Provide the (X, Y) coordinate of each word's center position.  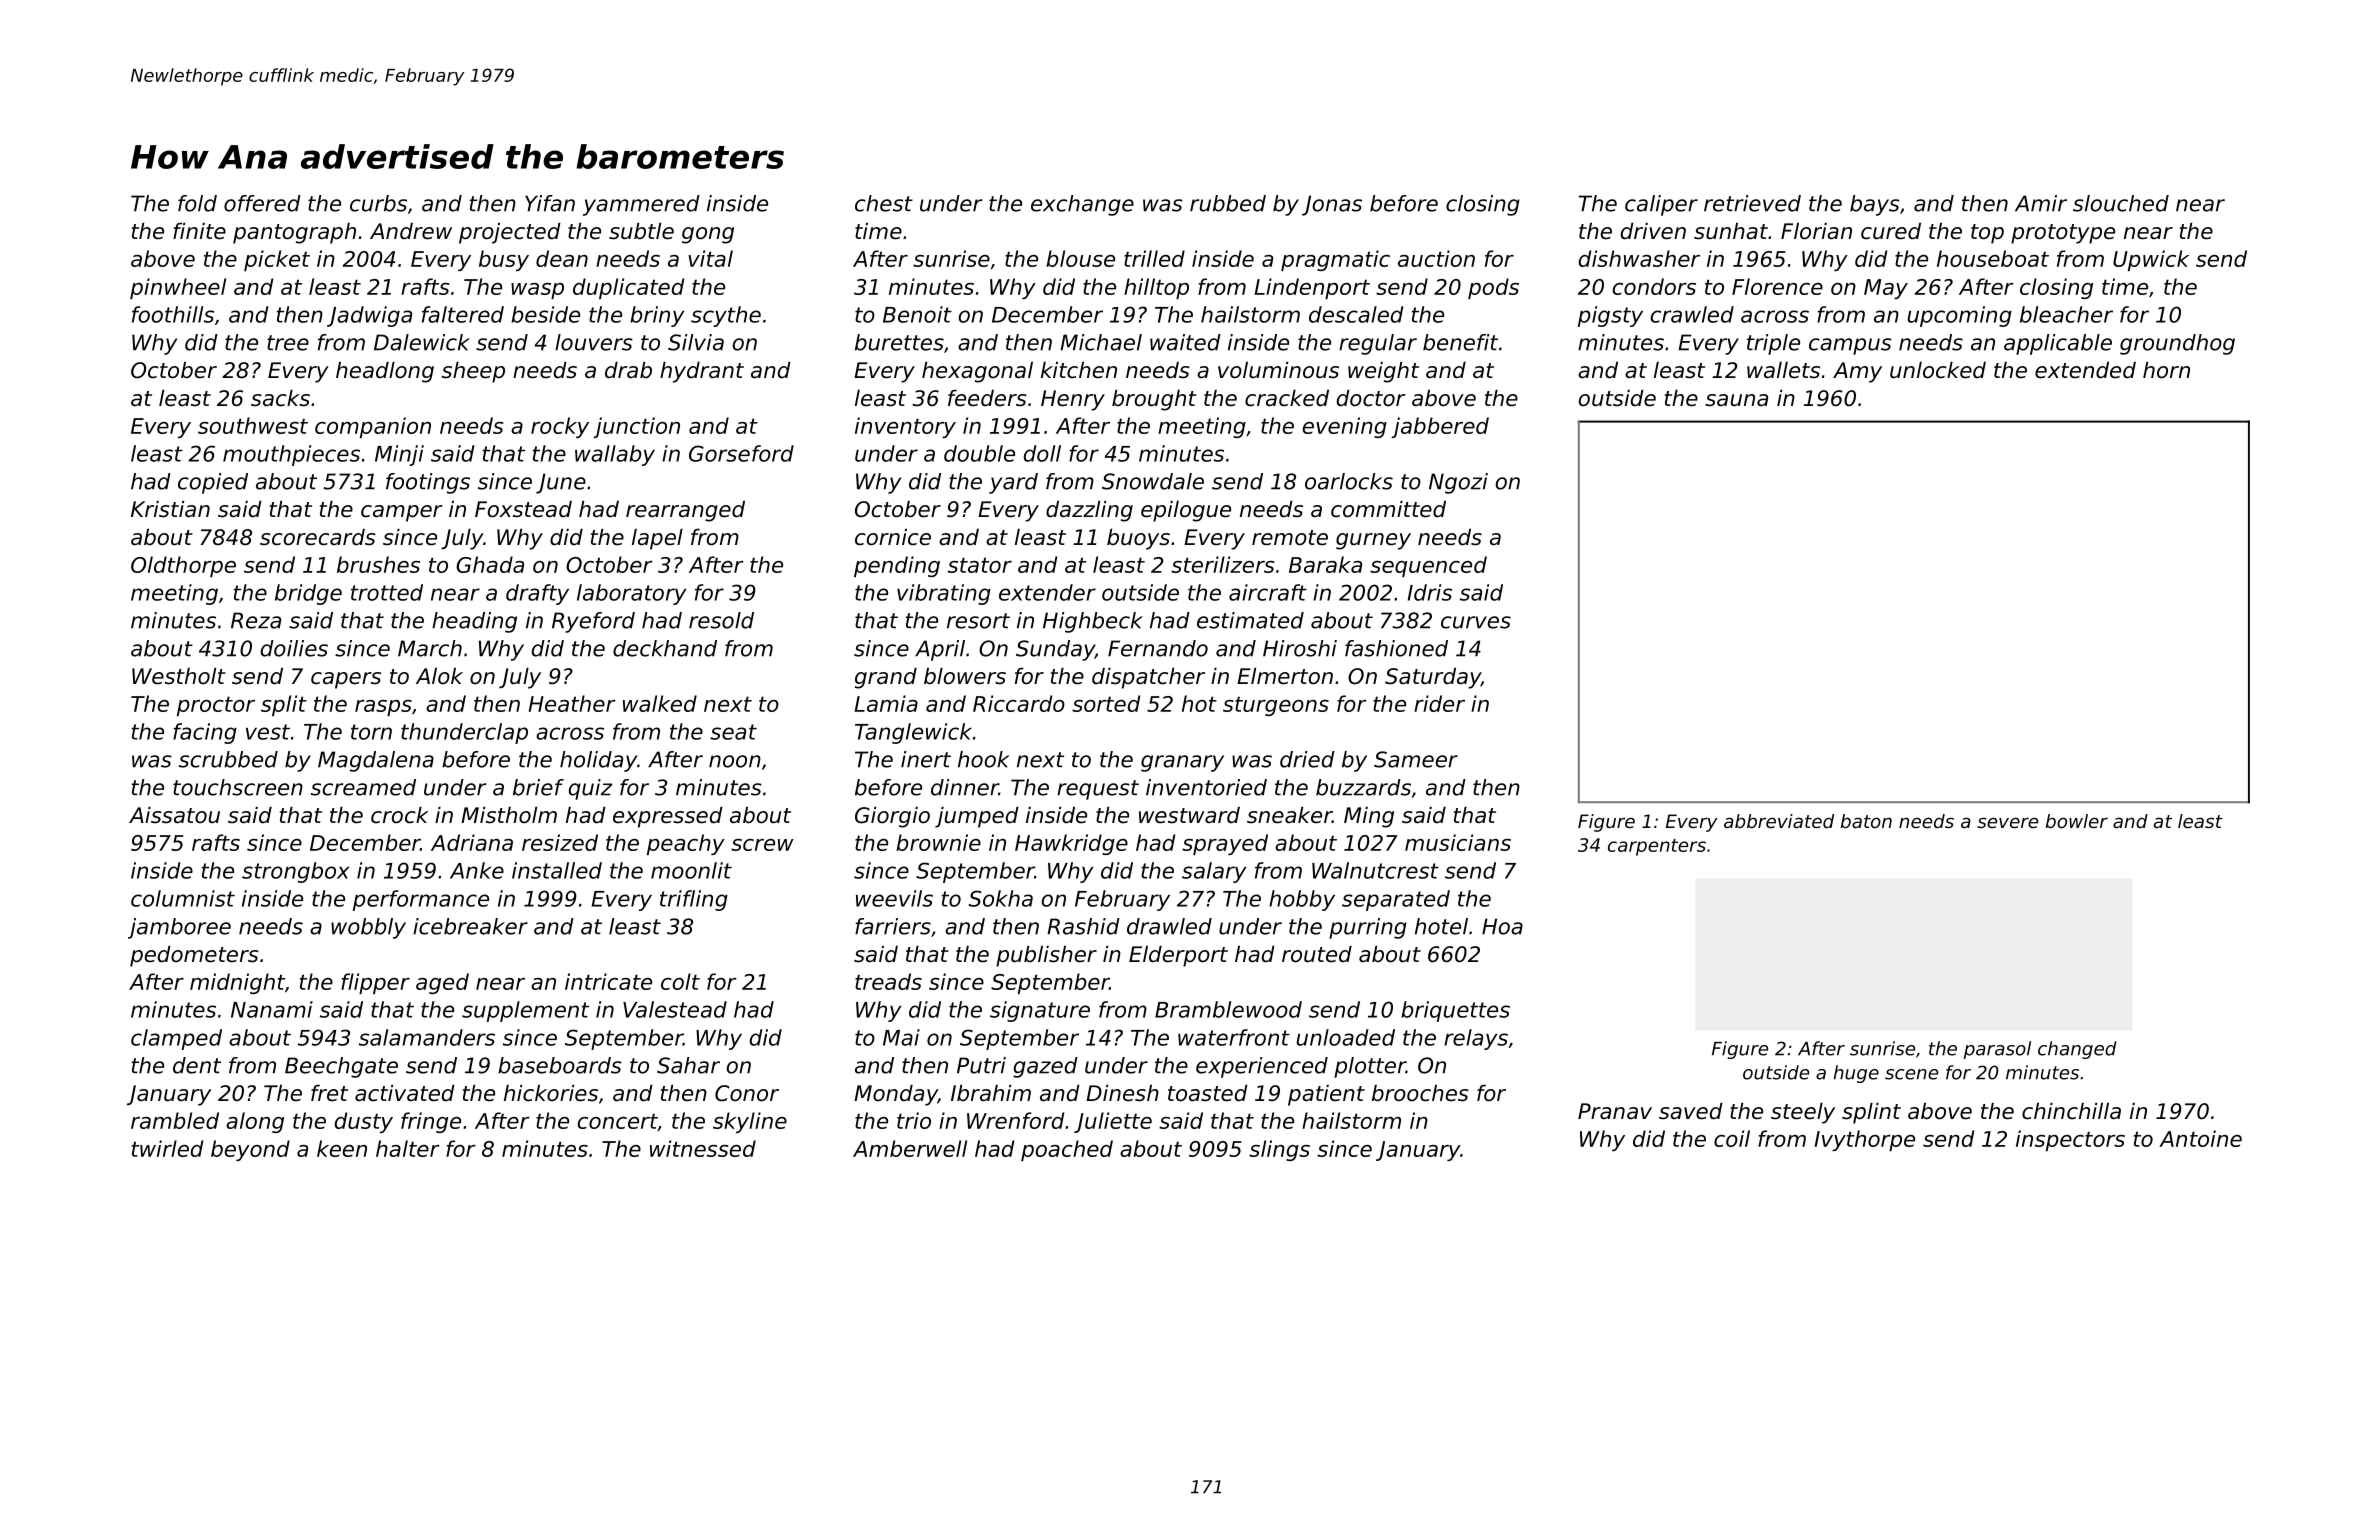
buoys (1138, 539)
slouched (2121, 203)
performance (421, 900)
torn (371, 732)
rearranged (685, 511)
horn (2166, 370)
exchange (1082, 205)
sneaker (1289, 815)
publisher (1046, 956)
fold (197, 203)
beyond (250, 1150)
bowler (2077, 821)
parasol (1997, 1050)
